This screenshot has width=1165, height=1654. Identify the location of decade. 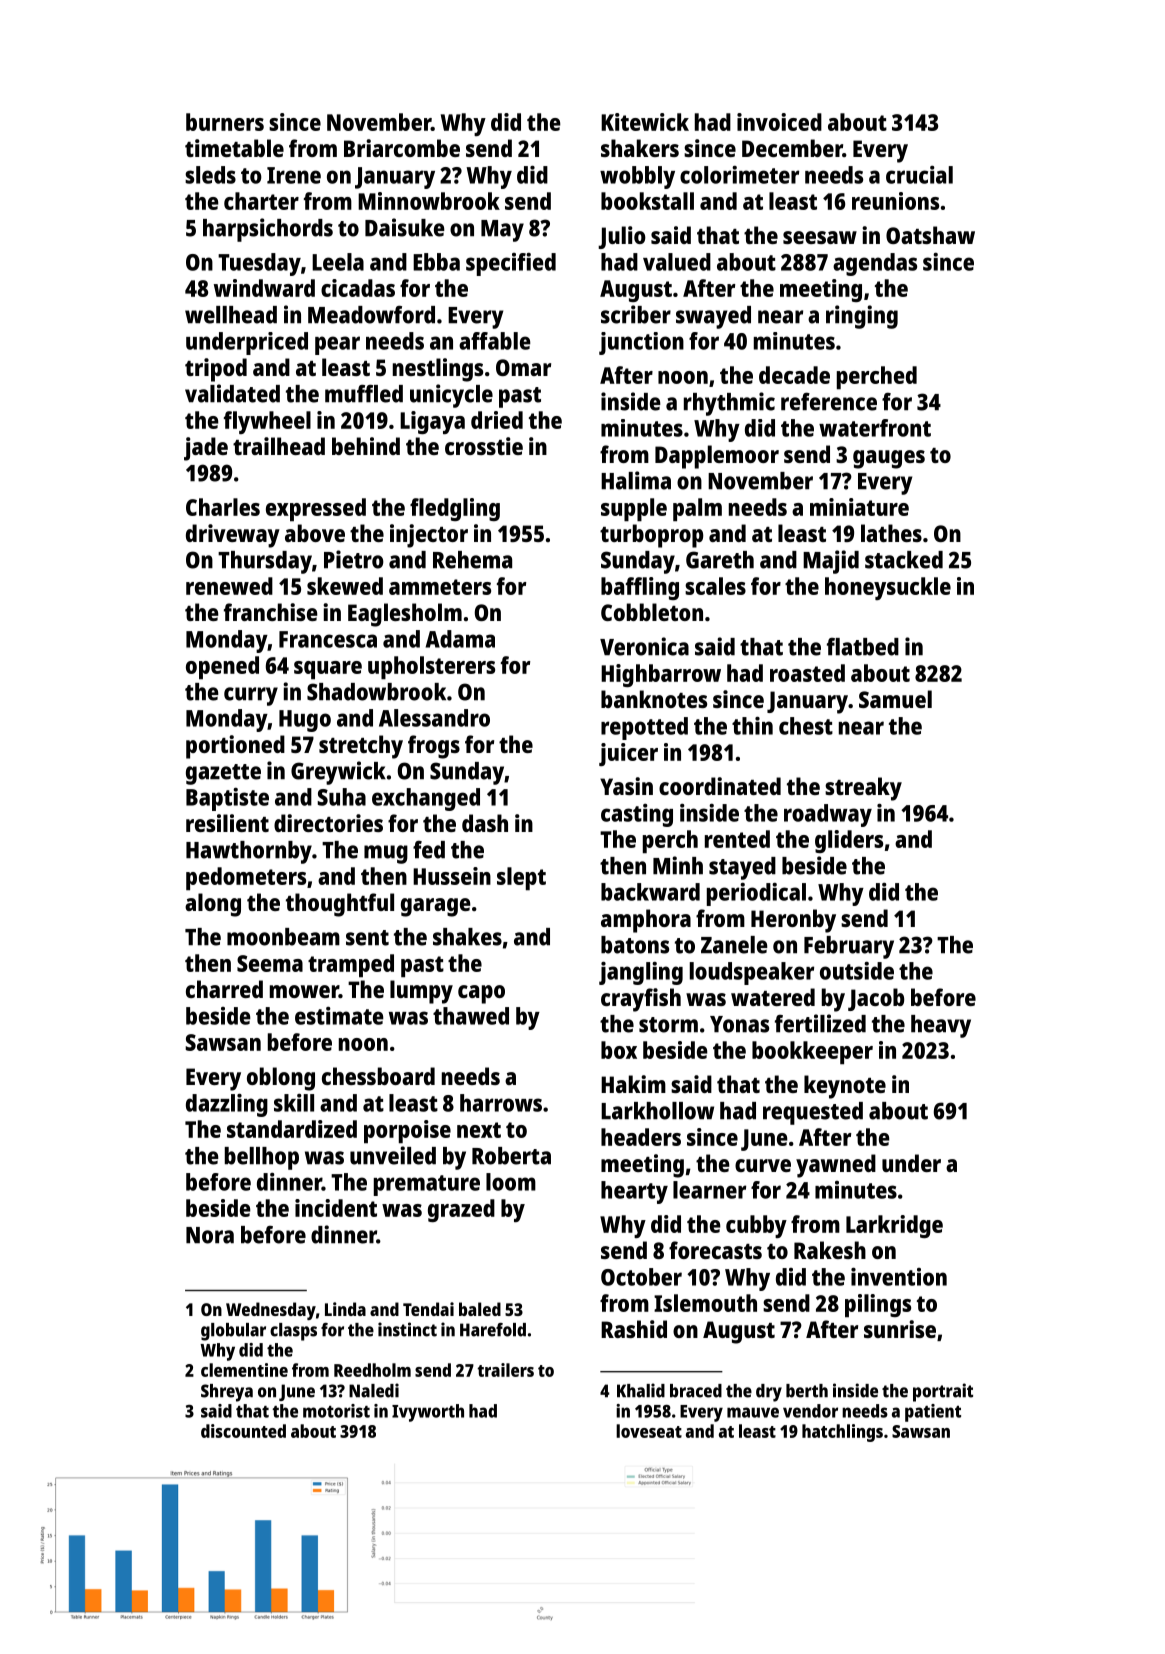
(794, 375).
